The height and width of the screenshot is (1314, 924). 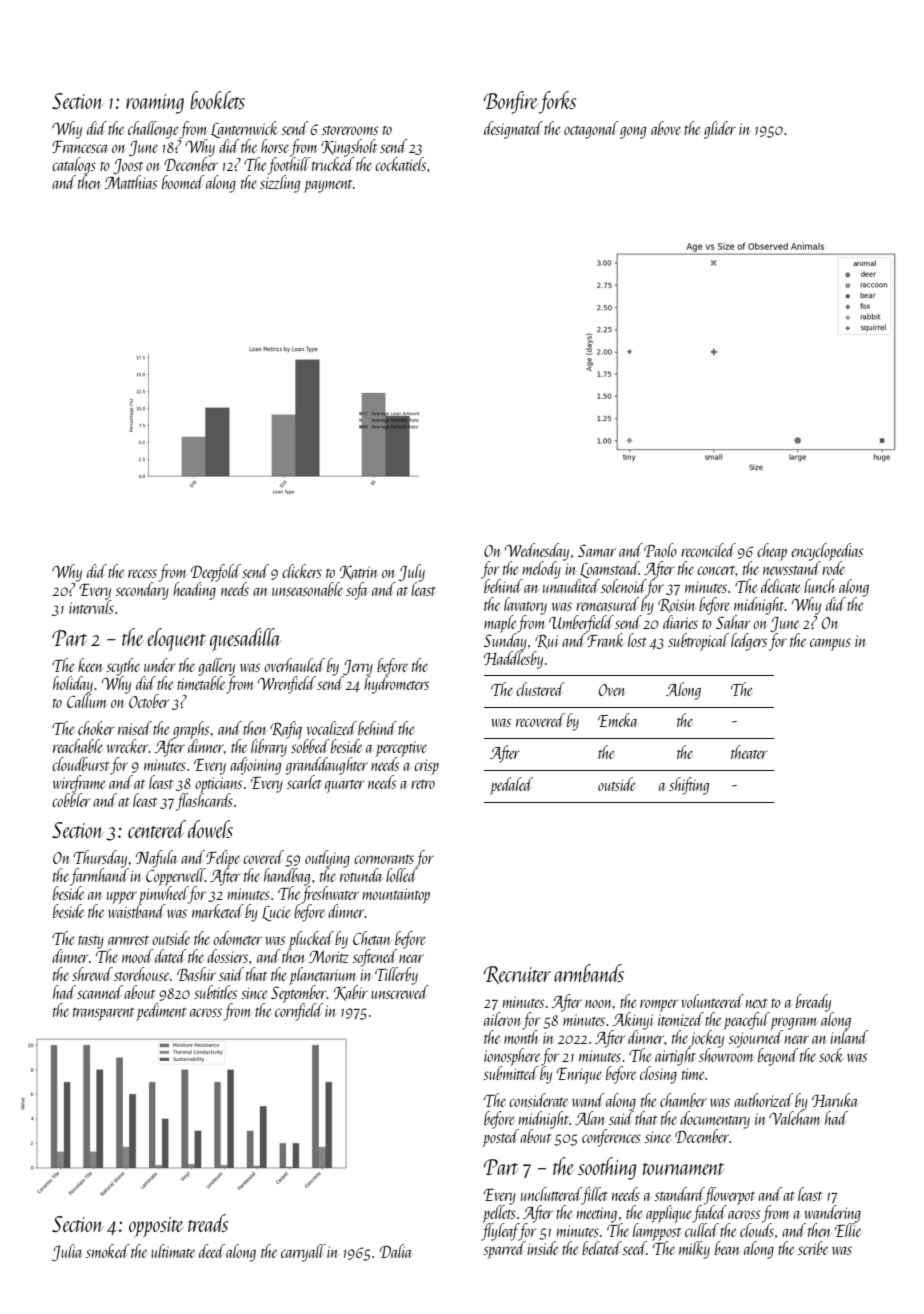 I want to click on cheap, so click(x=772, y=552).
